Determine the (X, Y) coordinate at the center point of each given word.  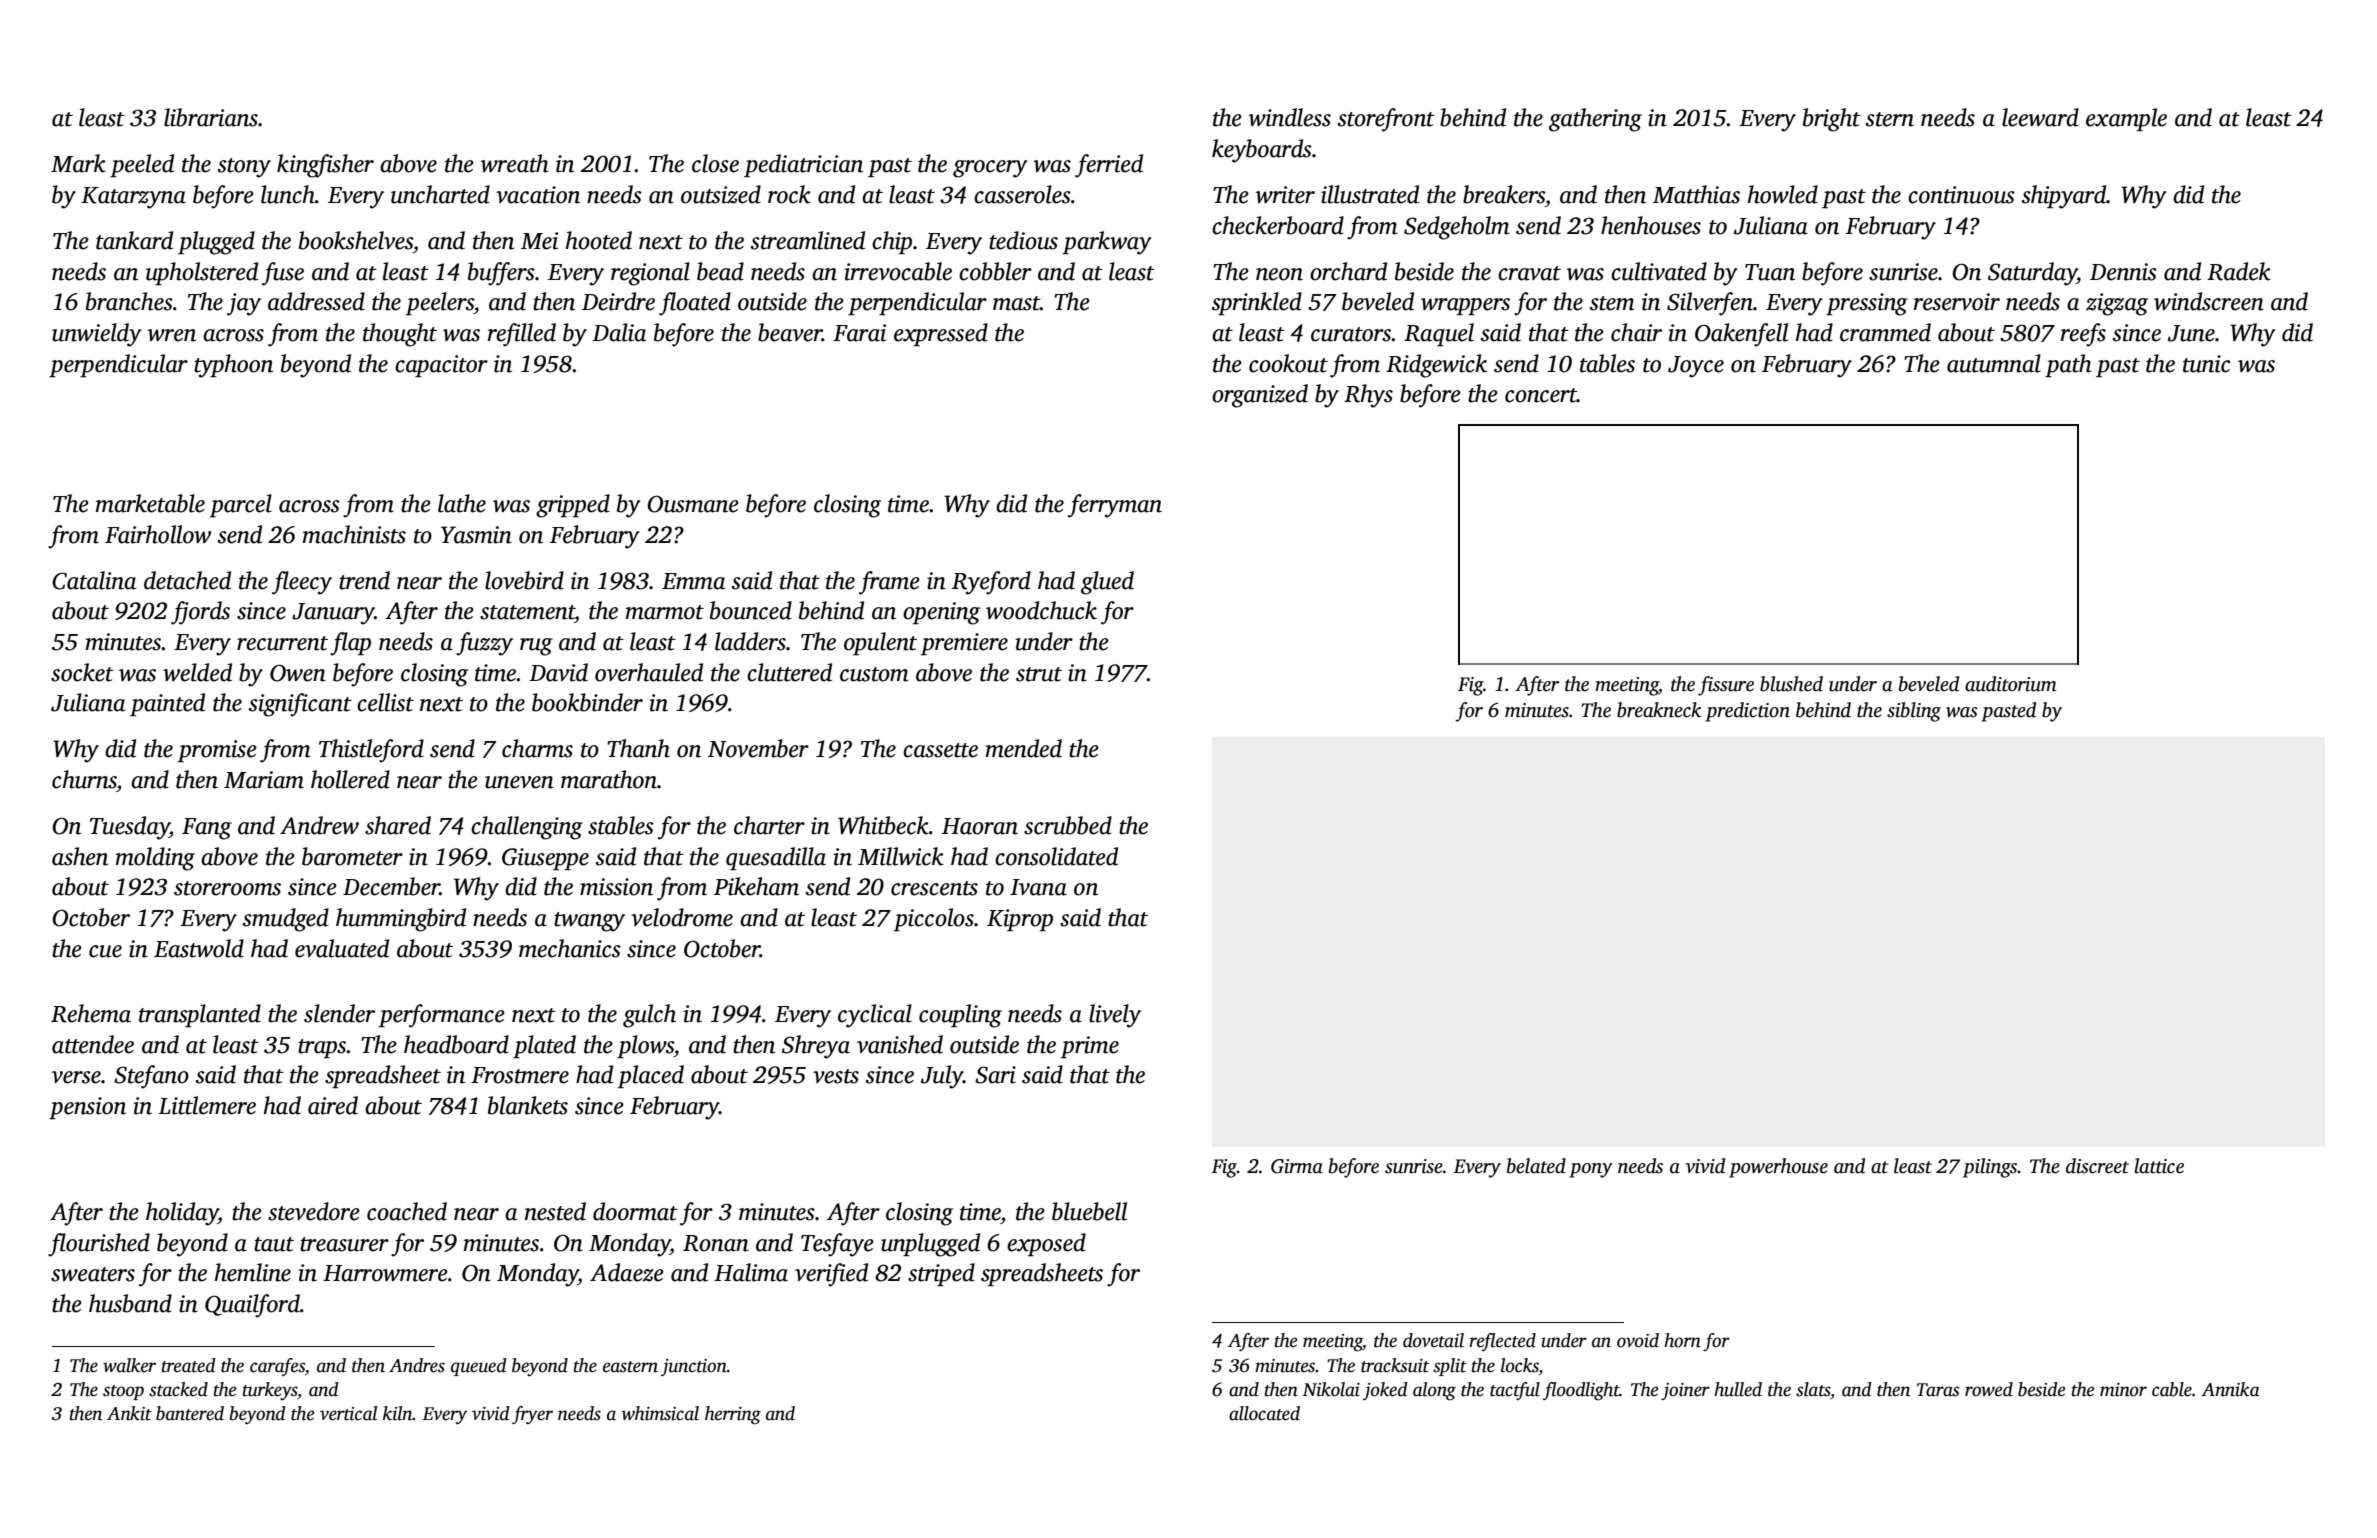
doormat (635, 1211)
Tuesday (130, 828)
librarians (211, 117)
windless (1290, 117)
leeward (2040, 117)
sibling (1914, 712)
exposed (1046, 1244)
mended (1024, 748)
